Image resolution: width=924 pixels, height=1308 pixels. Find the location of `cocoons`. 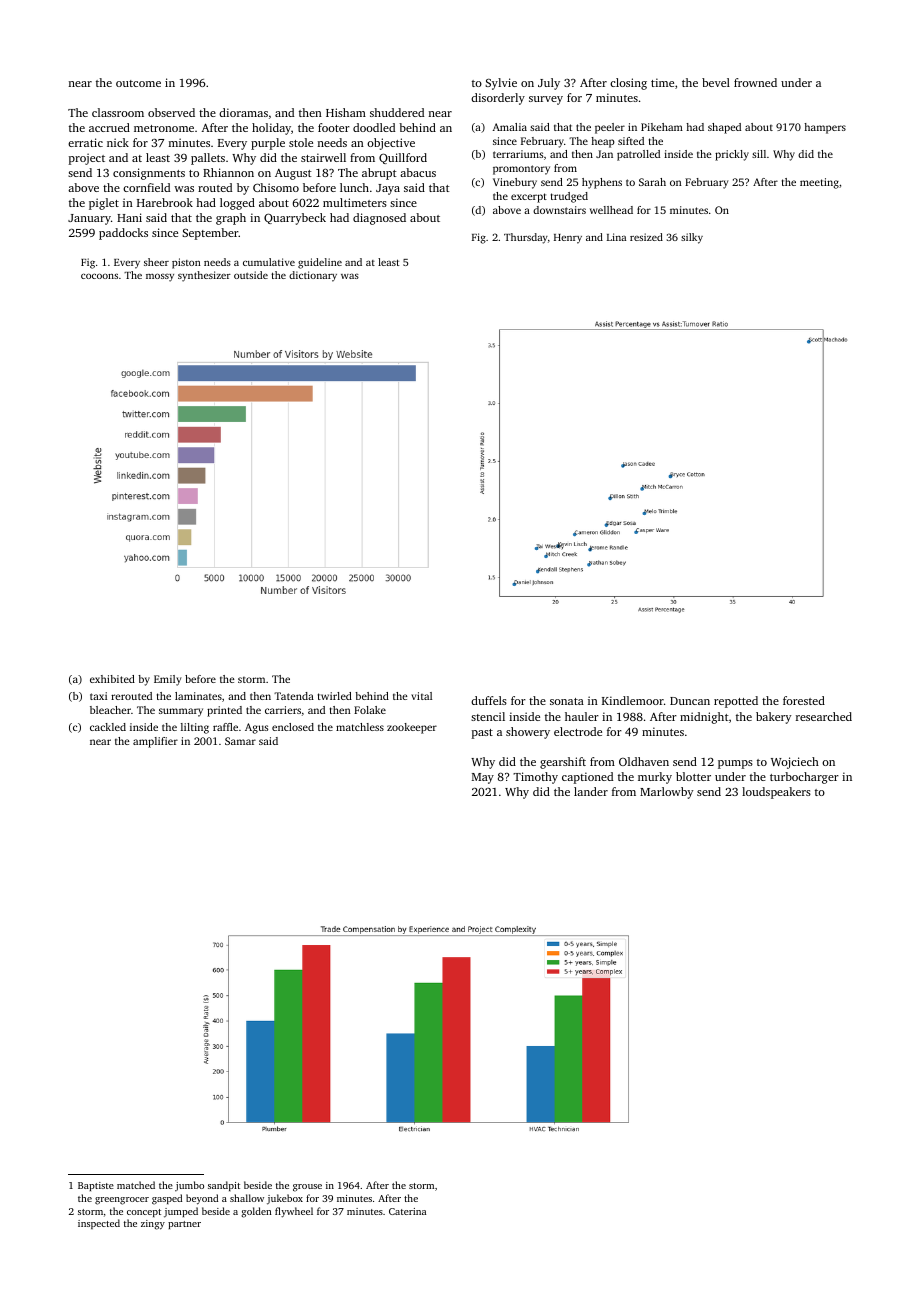

cocoons is located at coordinates (99, 276).
